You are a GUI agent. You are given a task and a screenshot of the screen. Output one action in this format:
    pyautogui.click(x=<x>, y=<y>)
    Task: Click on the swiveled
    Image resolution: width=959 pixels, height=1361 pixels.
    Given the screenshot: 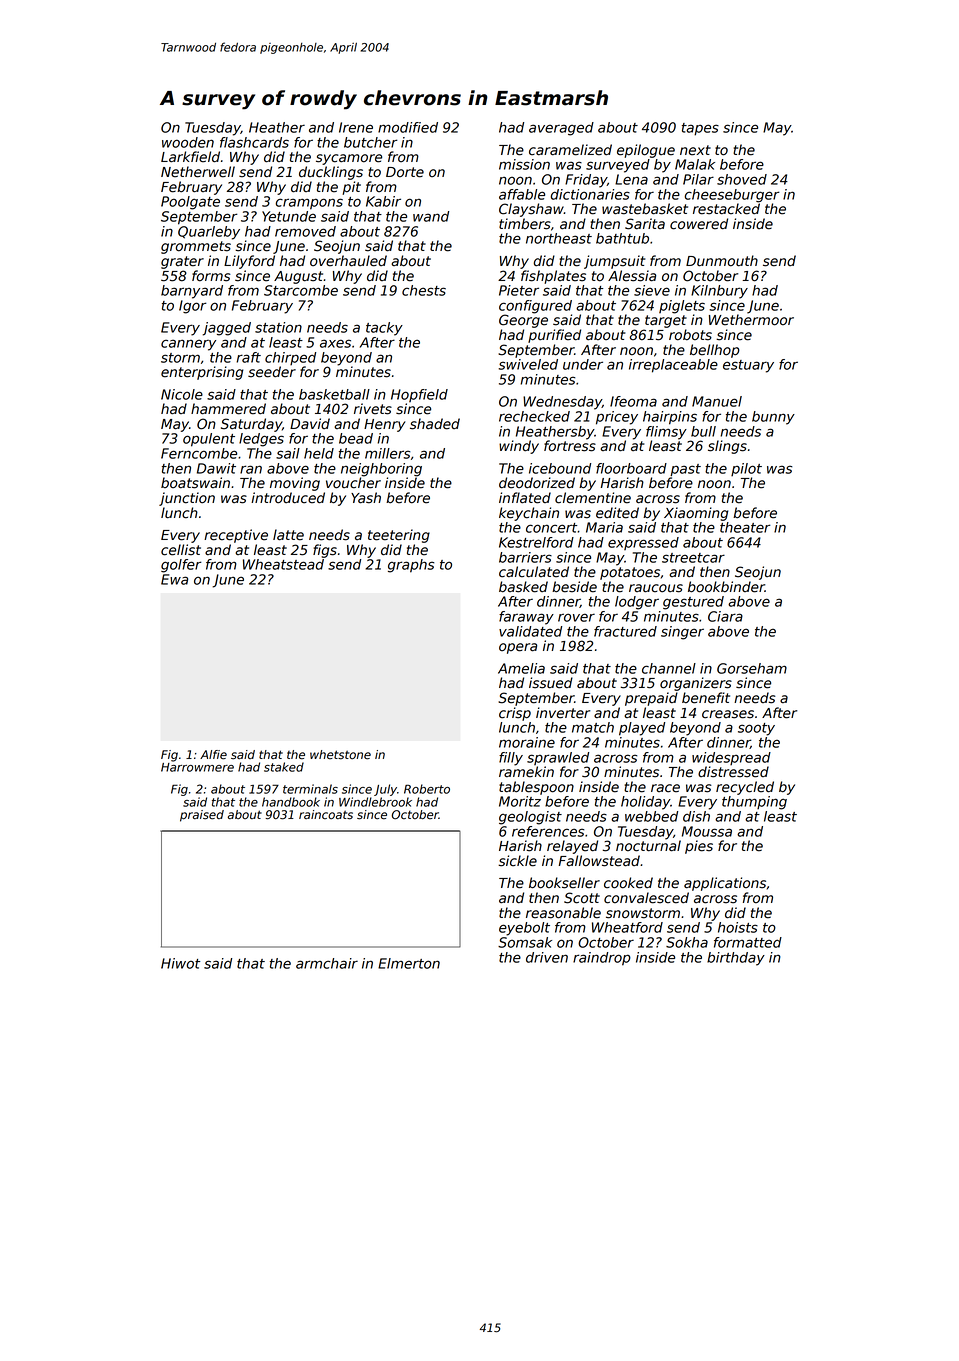 What is the action you would take?
    pyautogui.click(x=528, y=364)
